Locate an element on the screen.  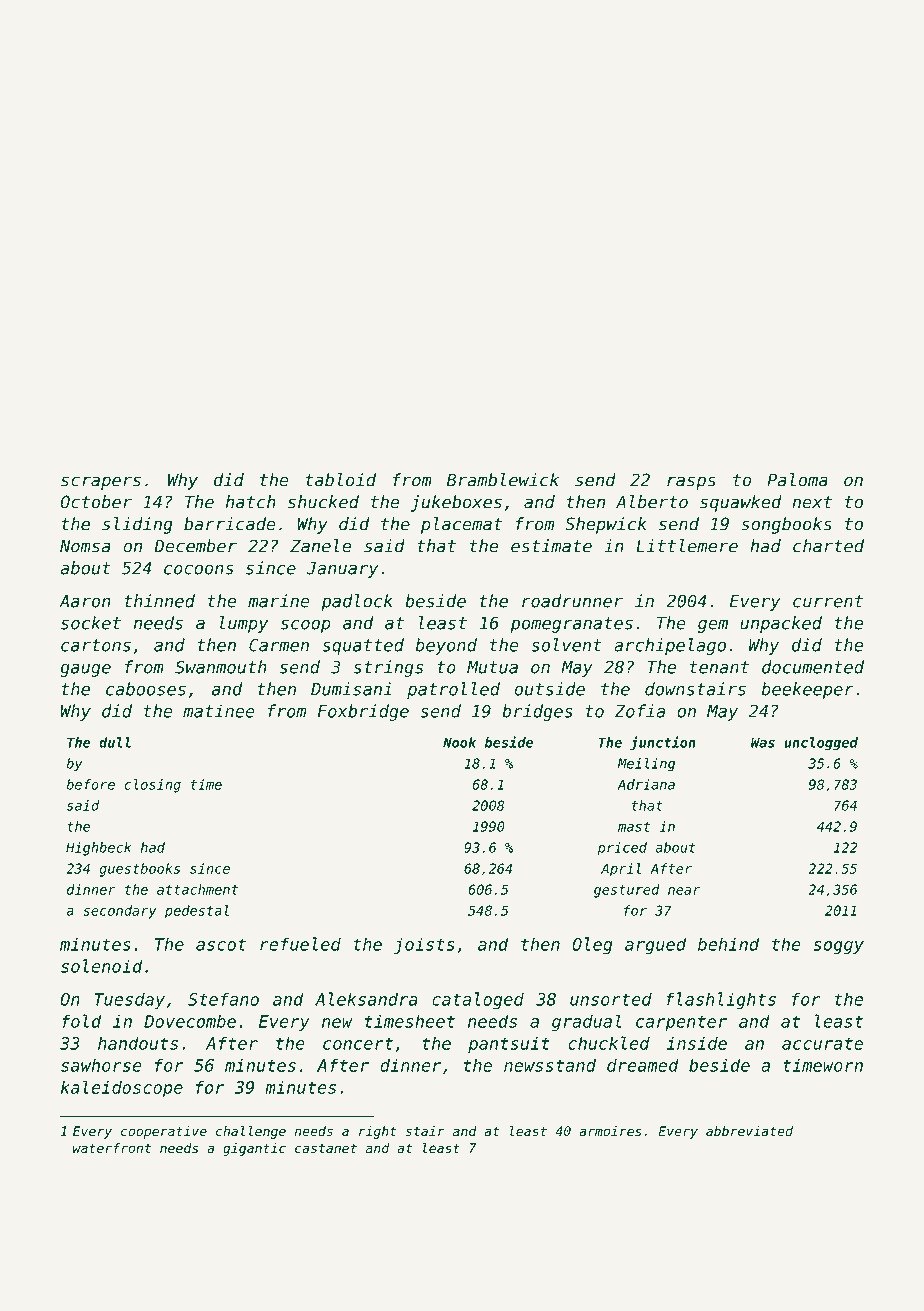
unclogged is located at coordinates (821, 744).
